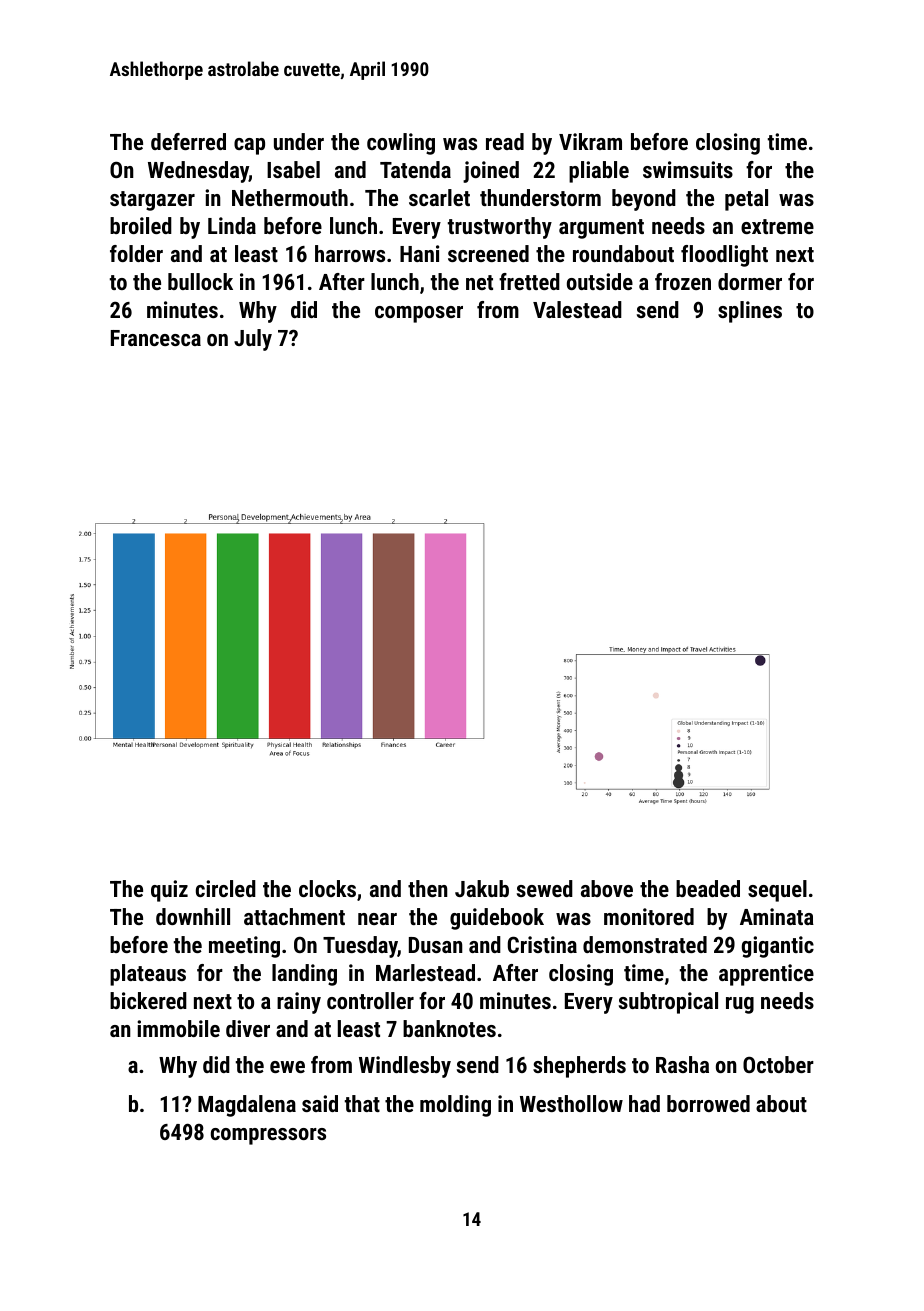 The width and height of the screenshot is (924, 1311). What do you see at coordinates (401, 144) in the screenshot?
I see `cowling` at bounding box center [401, 144].
